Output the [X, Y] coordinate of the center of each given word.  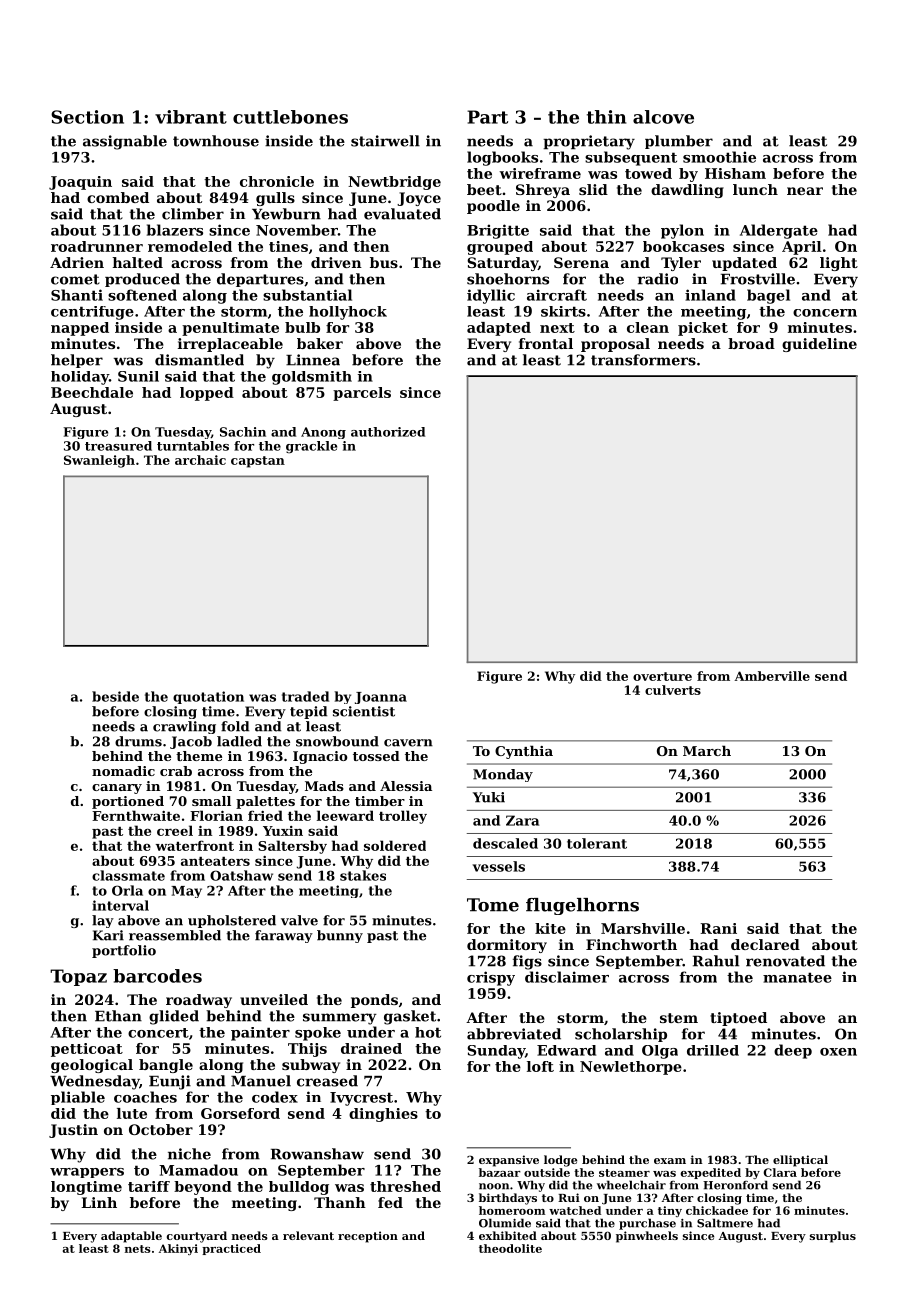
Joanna [381, 698]
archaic [200, 460]
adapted [499, 329]
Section [87, 117]
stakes [363, 875]
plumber [679, 142]
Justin [73, 1131]
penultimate [230, 329]
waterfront [195, 845]
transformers [643, 360]
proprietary [589, 142]
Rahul [716, 961]
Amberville [772, 676]
